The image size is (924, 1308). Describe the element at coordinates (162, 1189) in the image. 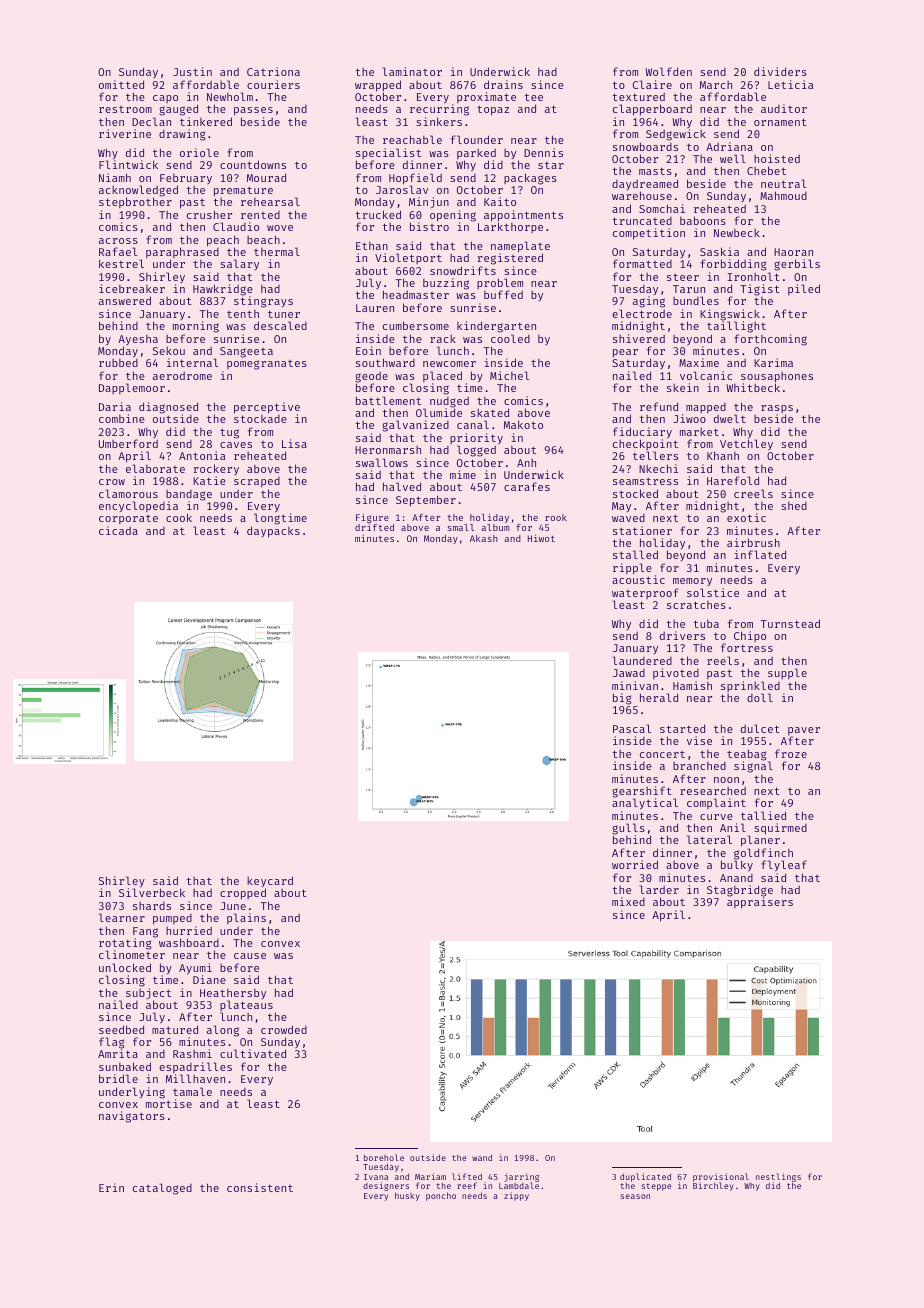

I see `cataloged` at that location.
